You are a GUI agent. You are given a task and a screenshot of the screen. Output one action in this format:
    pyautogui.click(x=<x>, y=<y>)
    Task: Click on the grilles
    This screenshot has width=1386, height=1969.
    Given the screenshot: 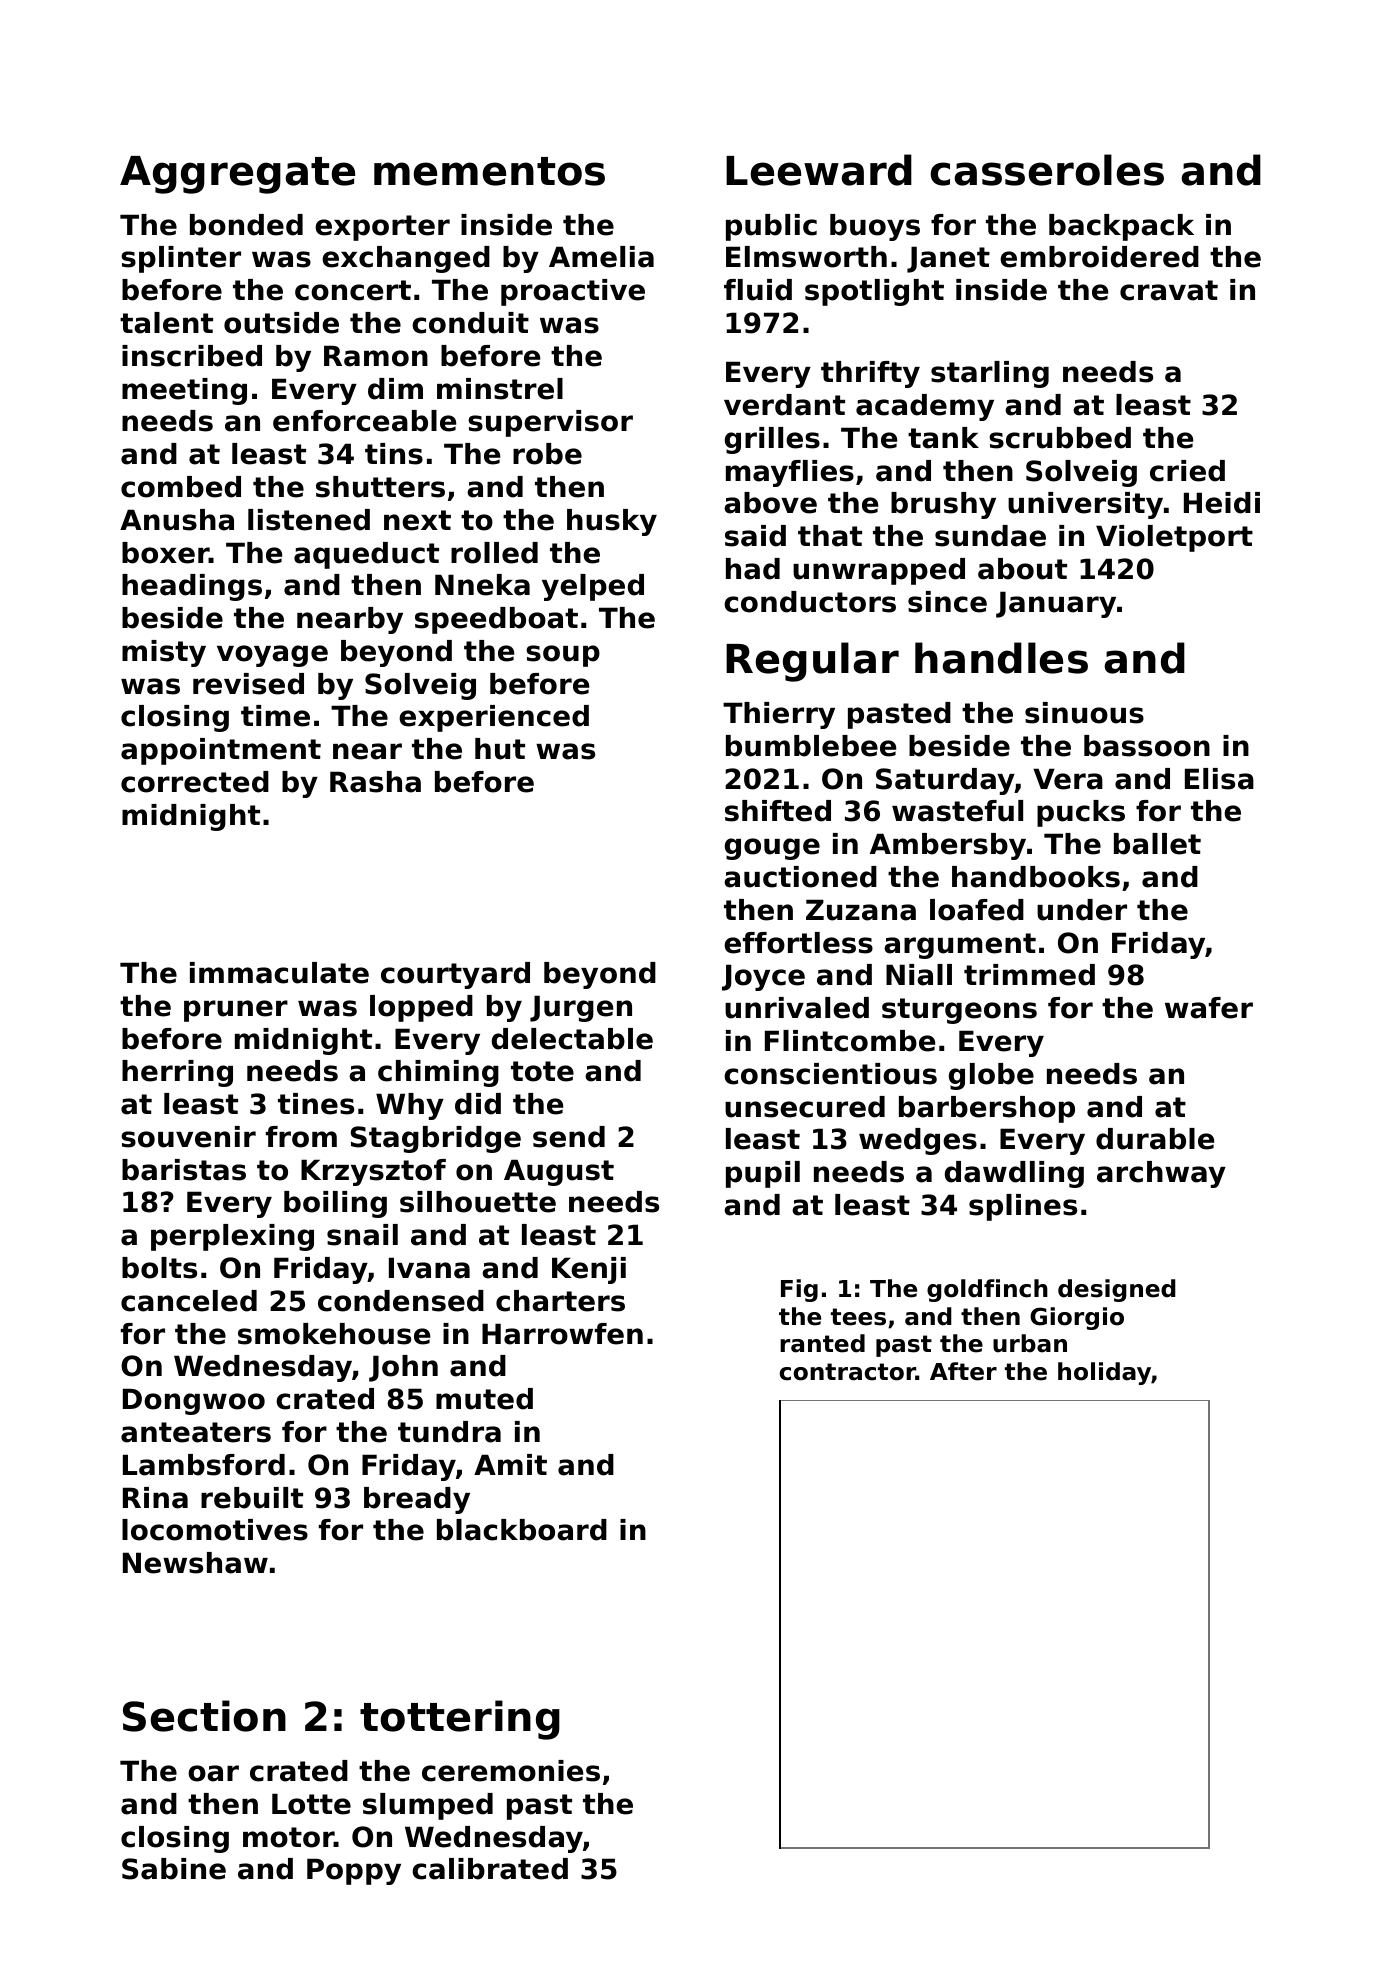 What is the action you would take?
    pyautogui.click(x=772, y=440)
